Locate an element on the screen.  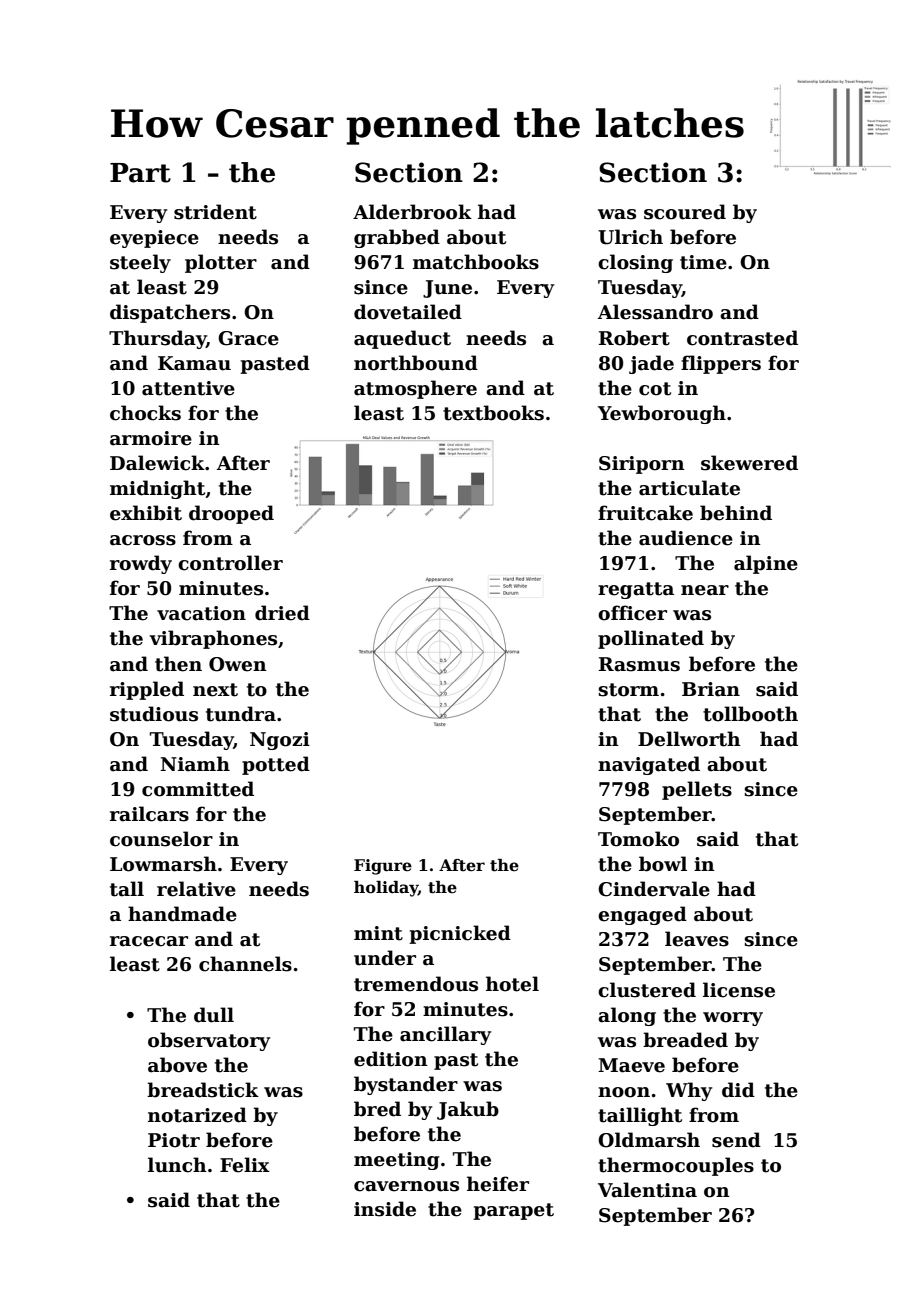
vacation is located at coordinates (201, 613).
